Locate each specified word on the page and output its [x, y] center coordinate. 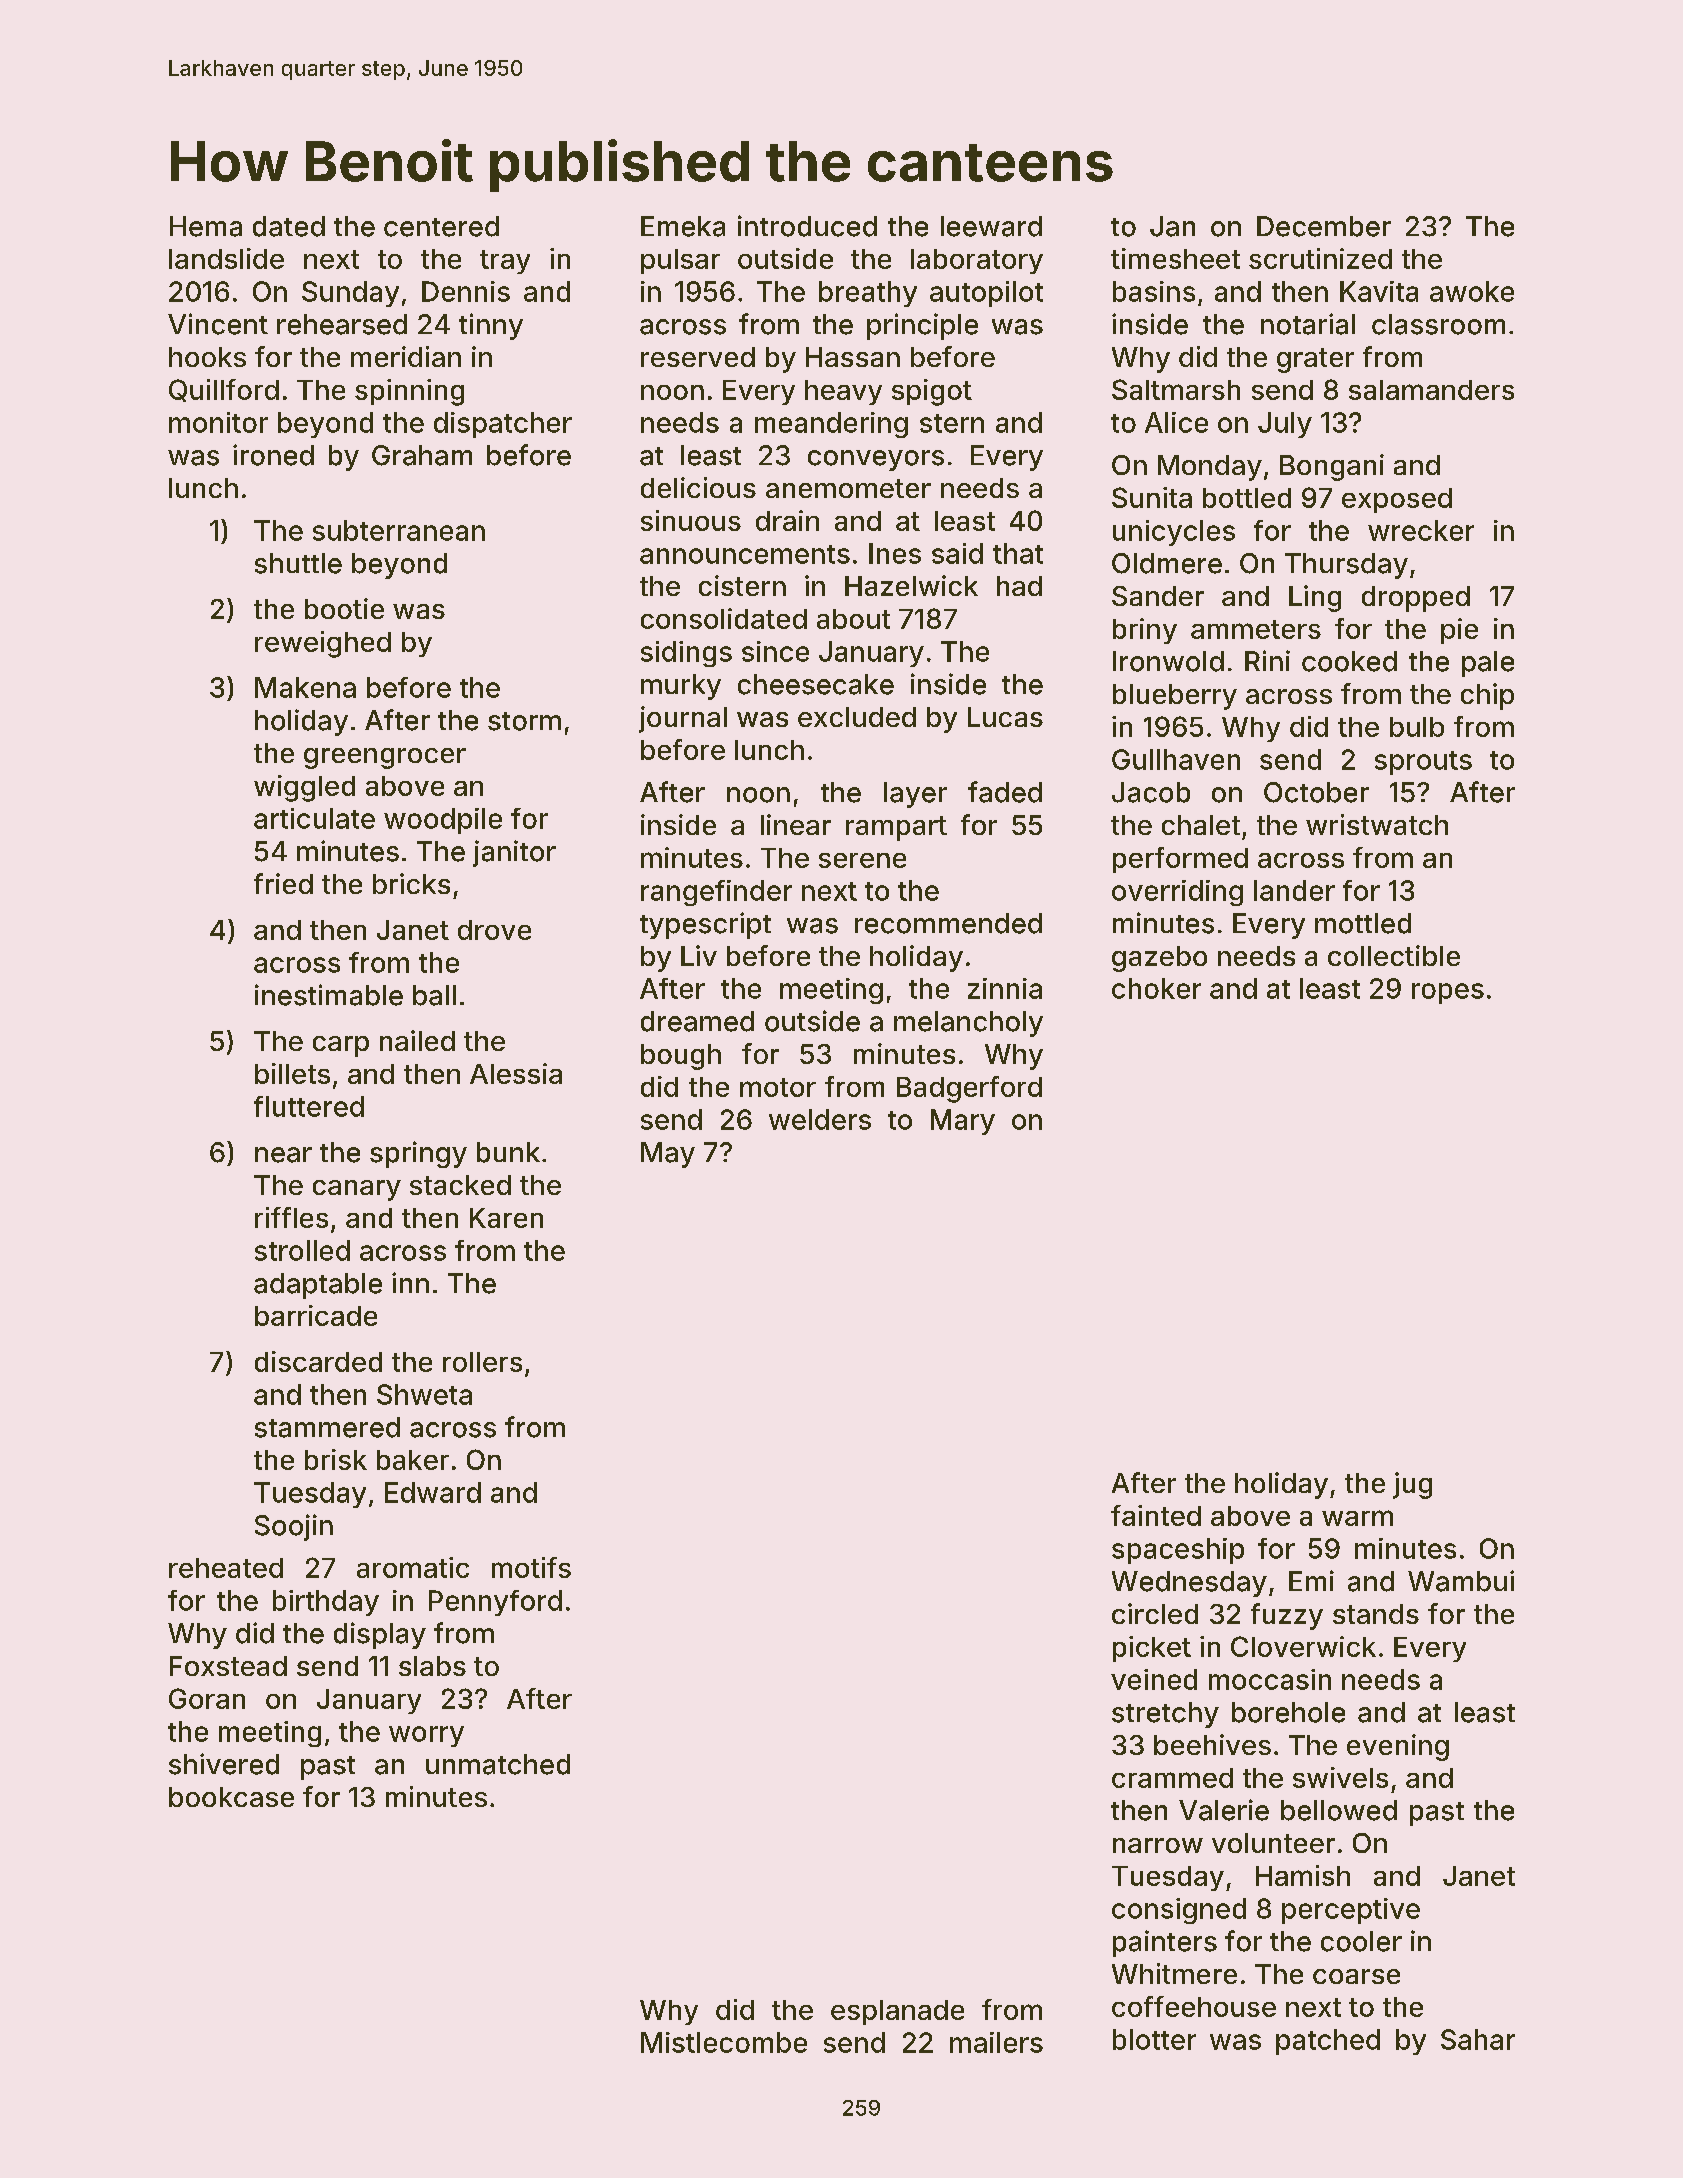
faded [1005, 792]
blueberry [1175, 697]
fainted [1156, 1515]
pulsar [680, 261]
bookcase [231, 1797]
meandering [831, 425]
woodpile [443, 821]
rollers [482, 1362]
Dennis [466, 291]
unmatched [498, 1764]
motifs [531, 1567]
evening [1398, 1747]
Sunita [1152, 497]
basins [1154, 291]
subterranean [399, 530]
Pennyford [495, 1603]
